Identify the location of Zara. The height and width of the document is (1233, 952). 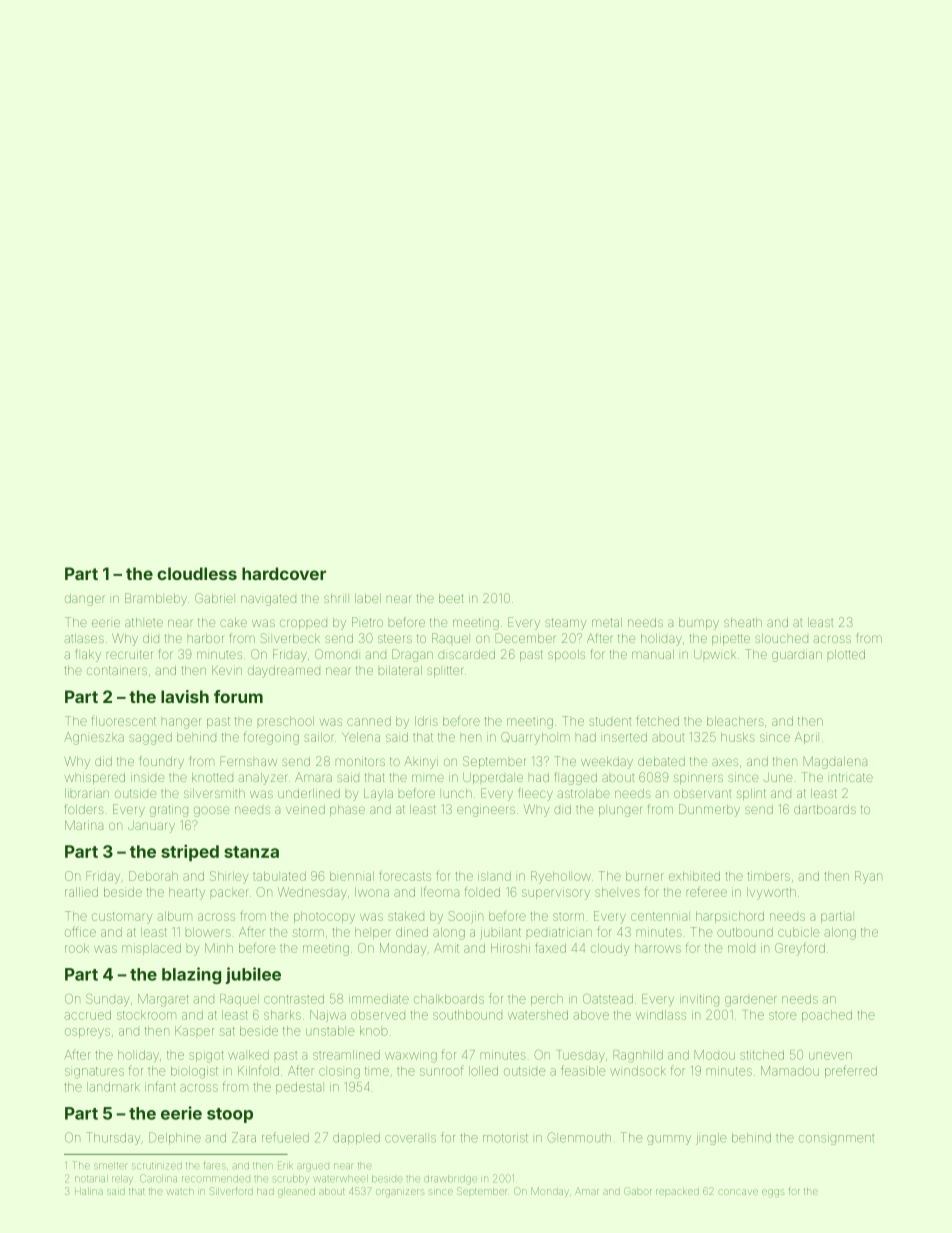
(244, 1137).
